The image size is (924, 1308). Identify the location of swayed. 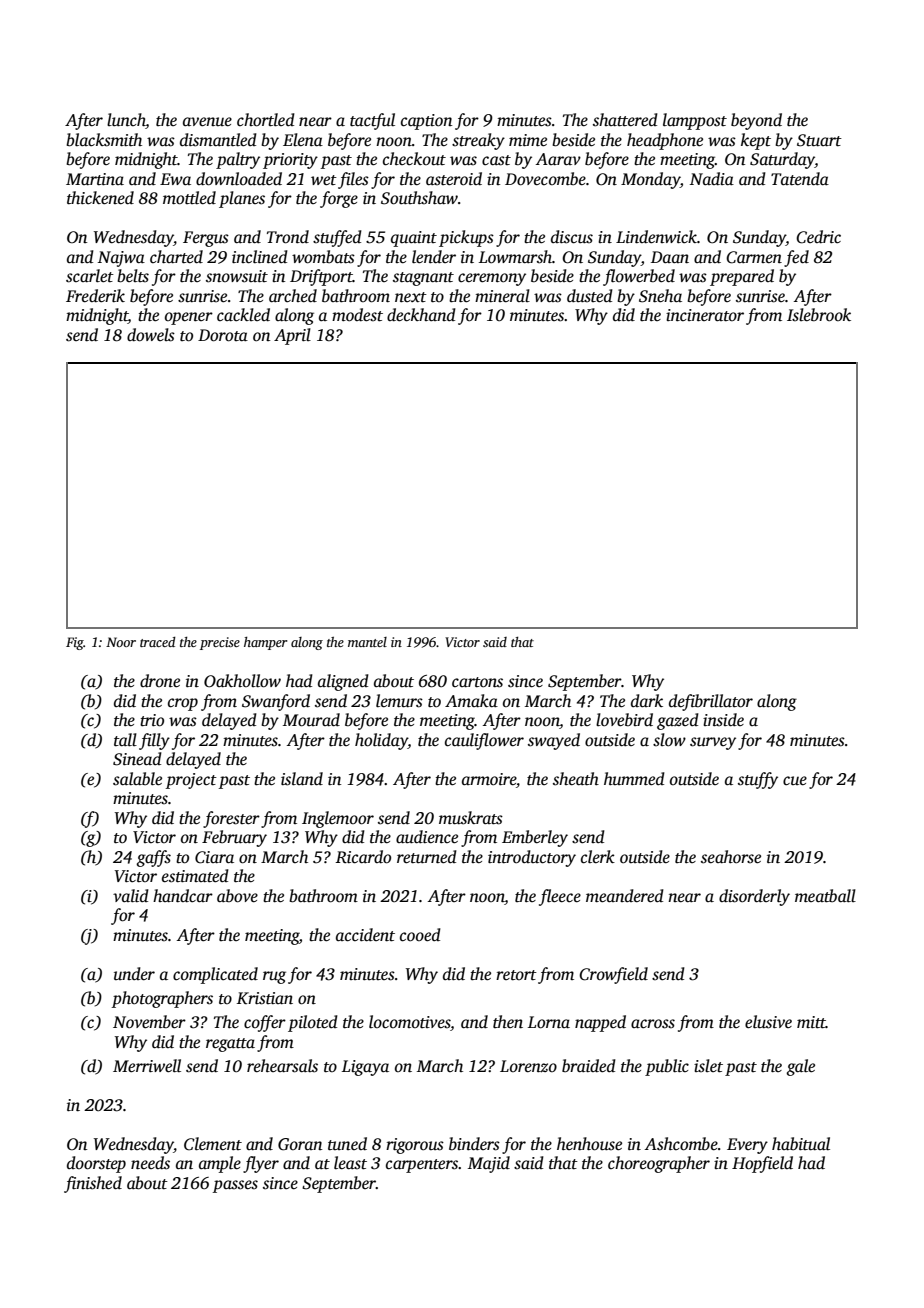
(554, 741).
